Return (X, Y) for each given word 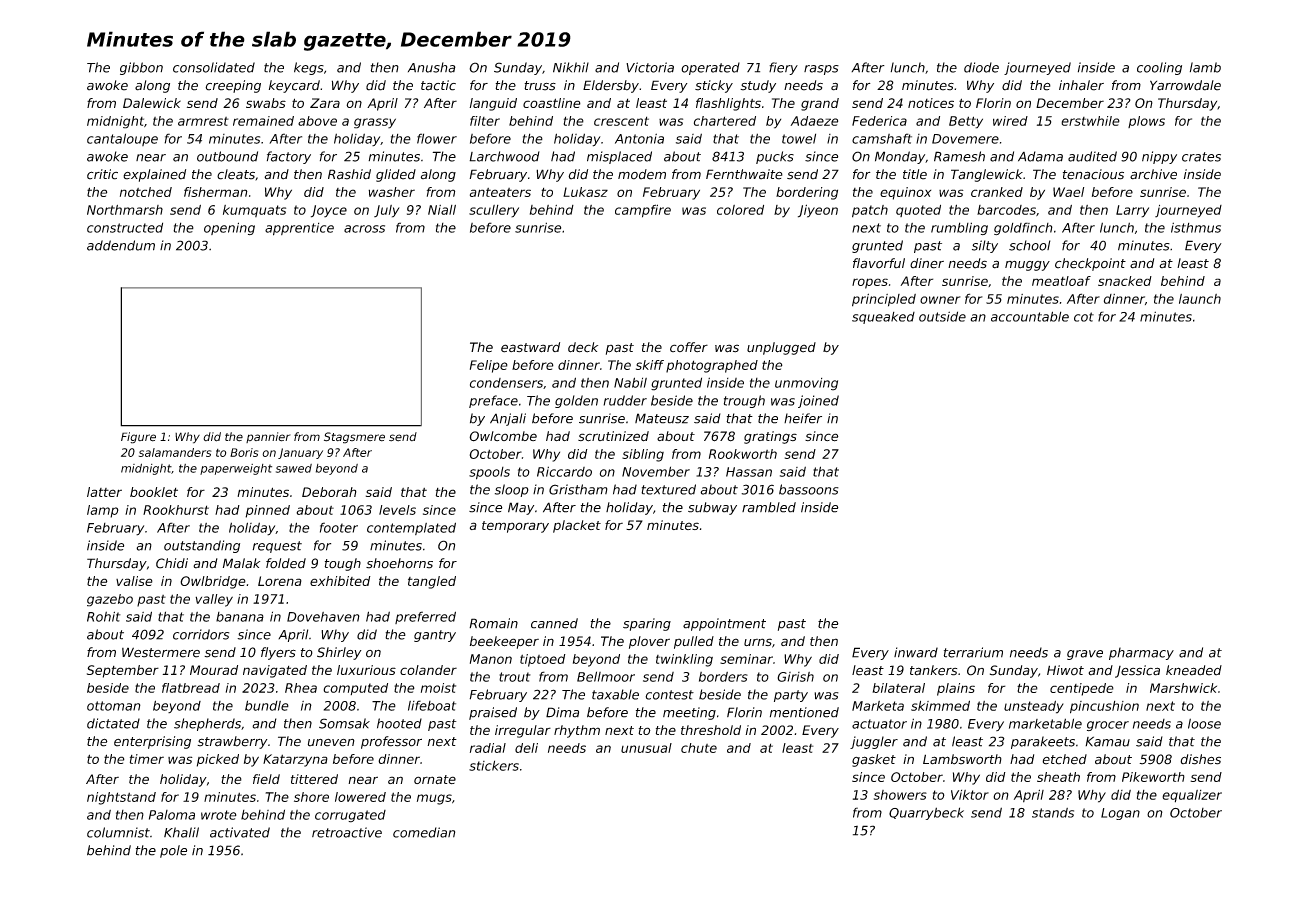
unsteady (1034, 707)
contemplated (411, 528)
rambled (769, 507)
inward (916, 652)
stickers (494, 765)
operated (710, 68)
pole (173, 851)
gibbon (141, 68)
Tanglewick (987, 175)
